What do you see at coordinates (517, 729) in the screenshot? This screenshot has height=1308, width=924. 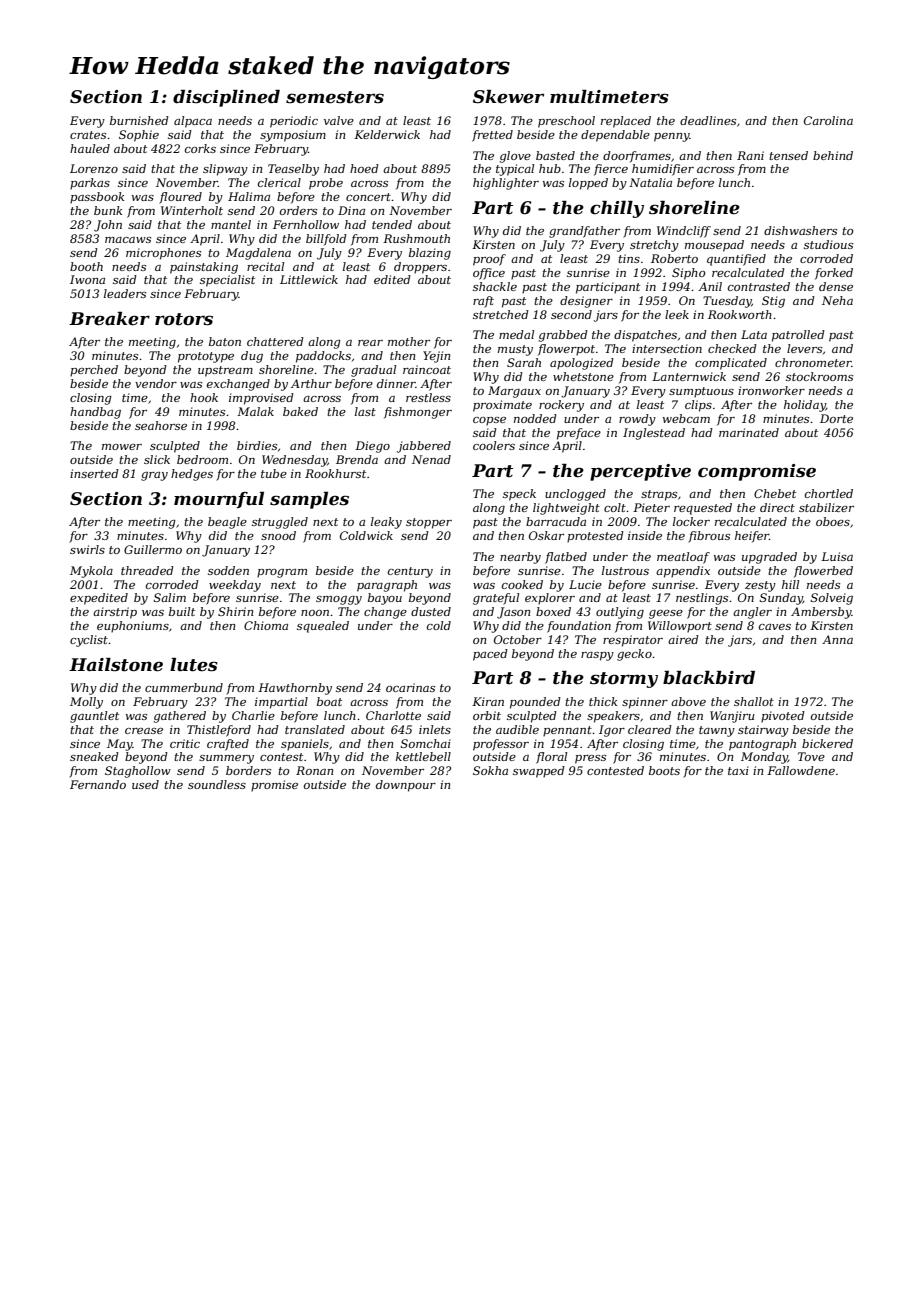 I see `audible` at bounding box center [517, 729].
